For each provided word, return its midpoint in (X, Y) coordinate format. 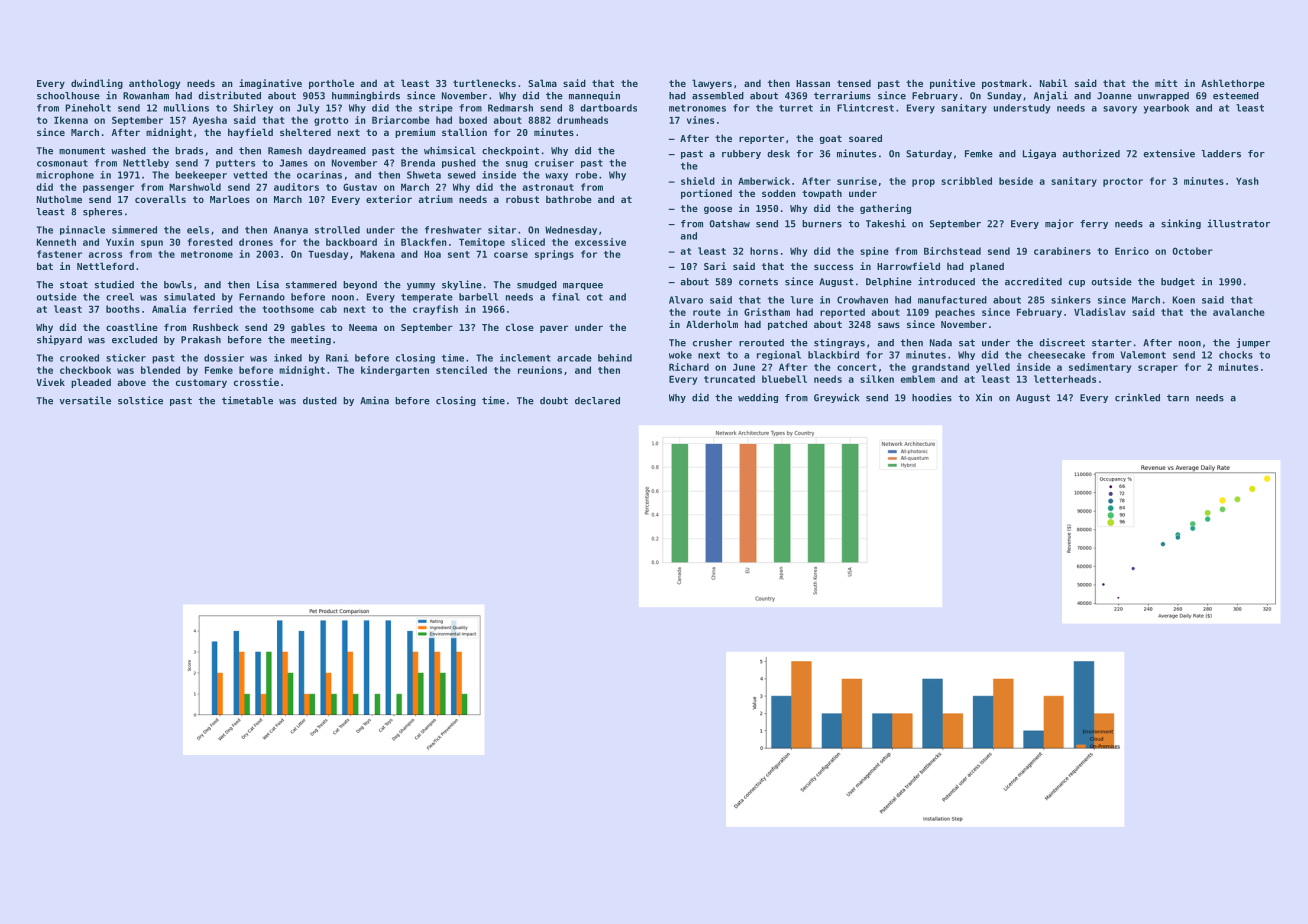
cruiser (554, 162)
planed (987, 267)
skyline (462, 285)
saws (889, 325)
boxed (473, 120)
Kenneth (56, 242)
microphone (65, 176)
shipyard (59, 340)
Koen (1184, 300)
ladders (1221, 154)
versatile (85, 400)
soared (865, 138)
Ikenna (71, 120)
